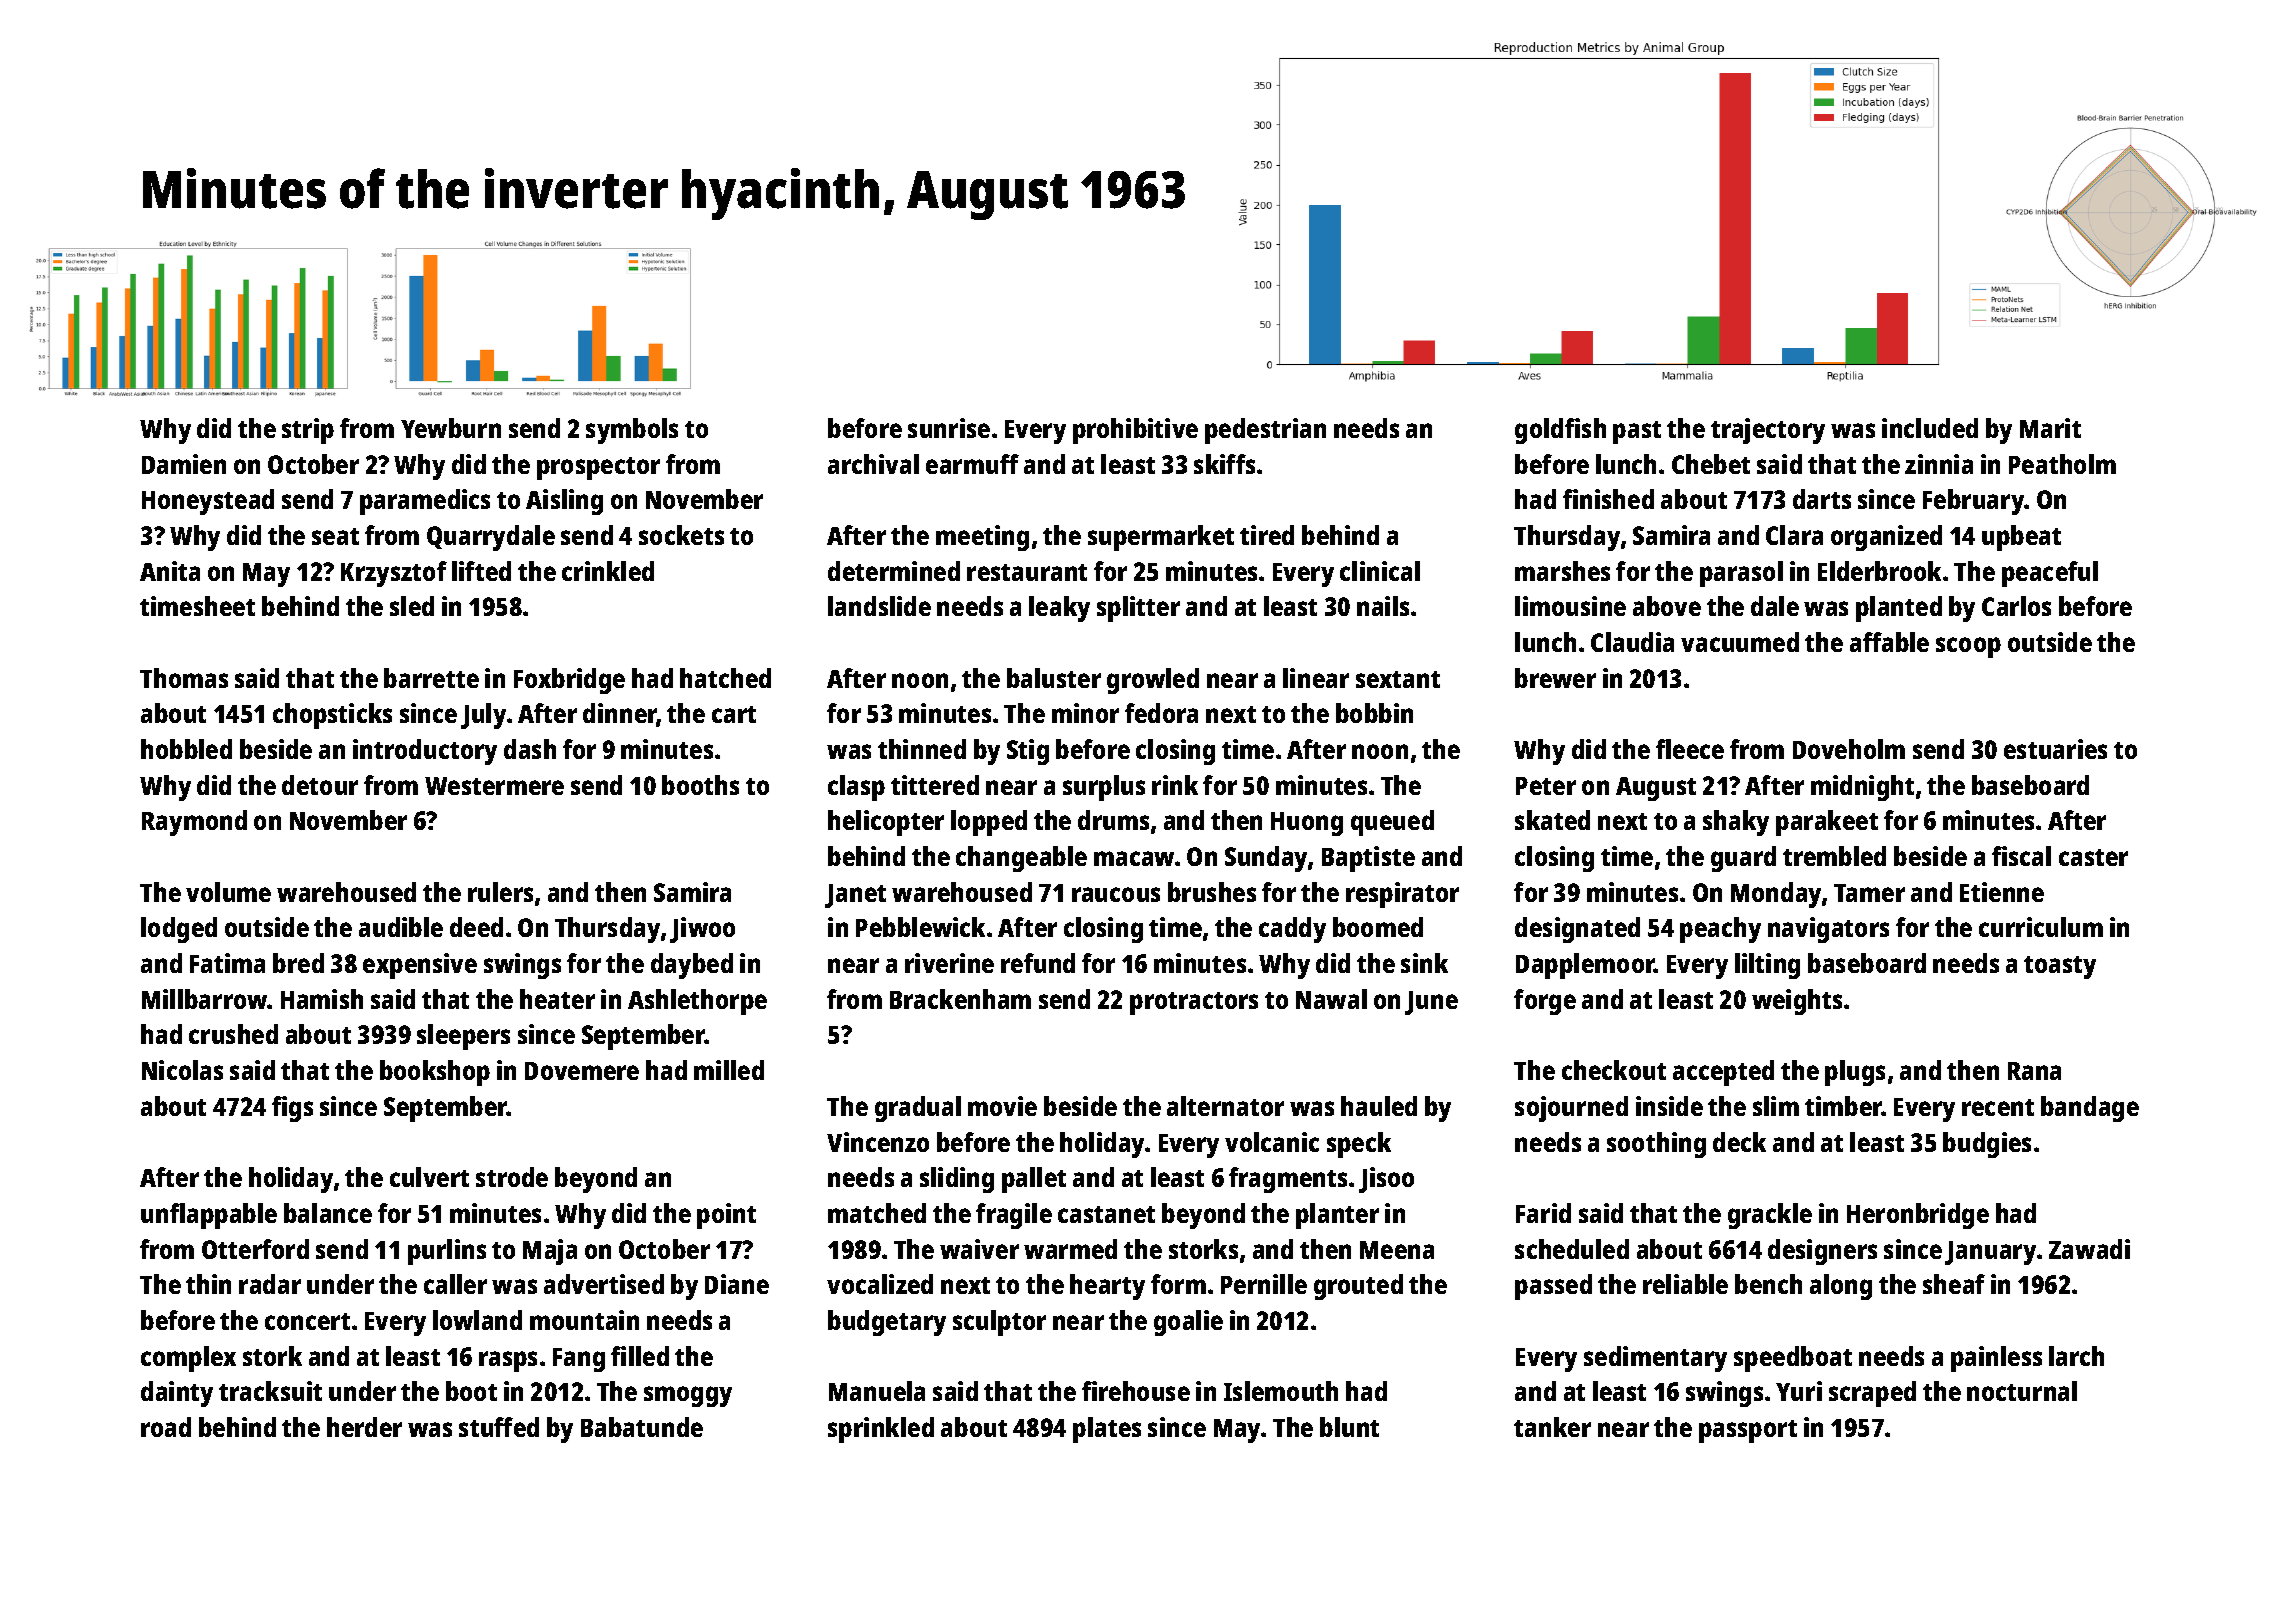 The height and width of the screenshot is (1620, 2292). What do you see at coordinates (1797, 1002) in the screenshot?
I see `weights` at bounding box center [1797, 1002].
